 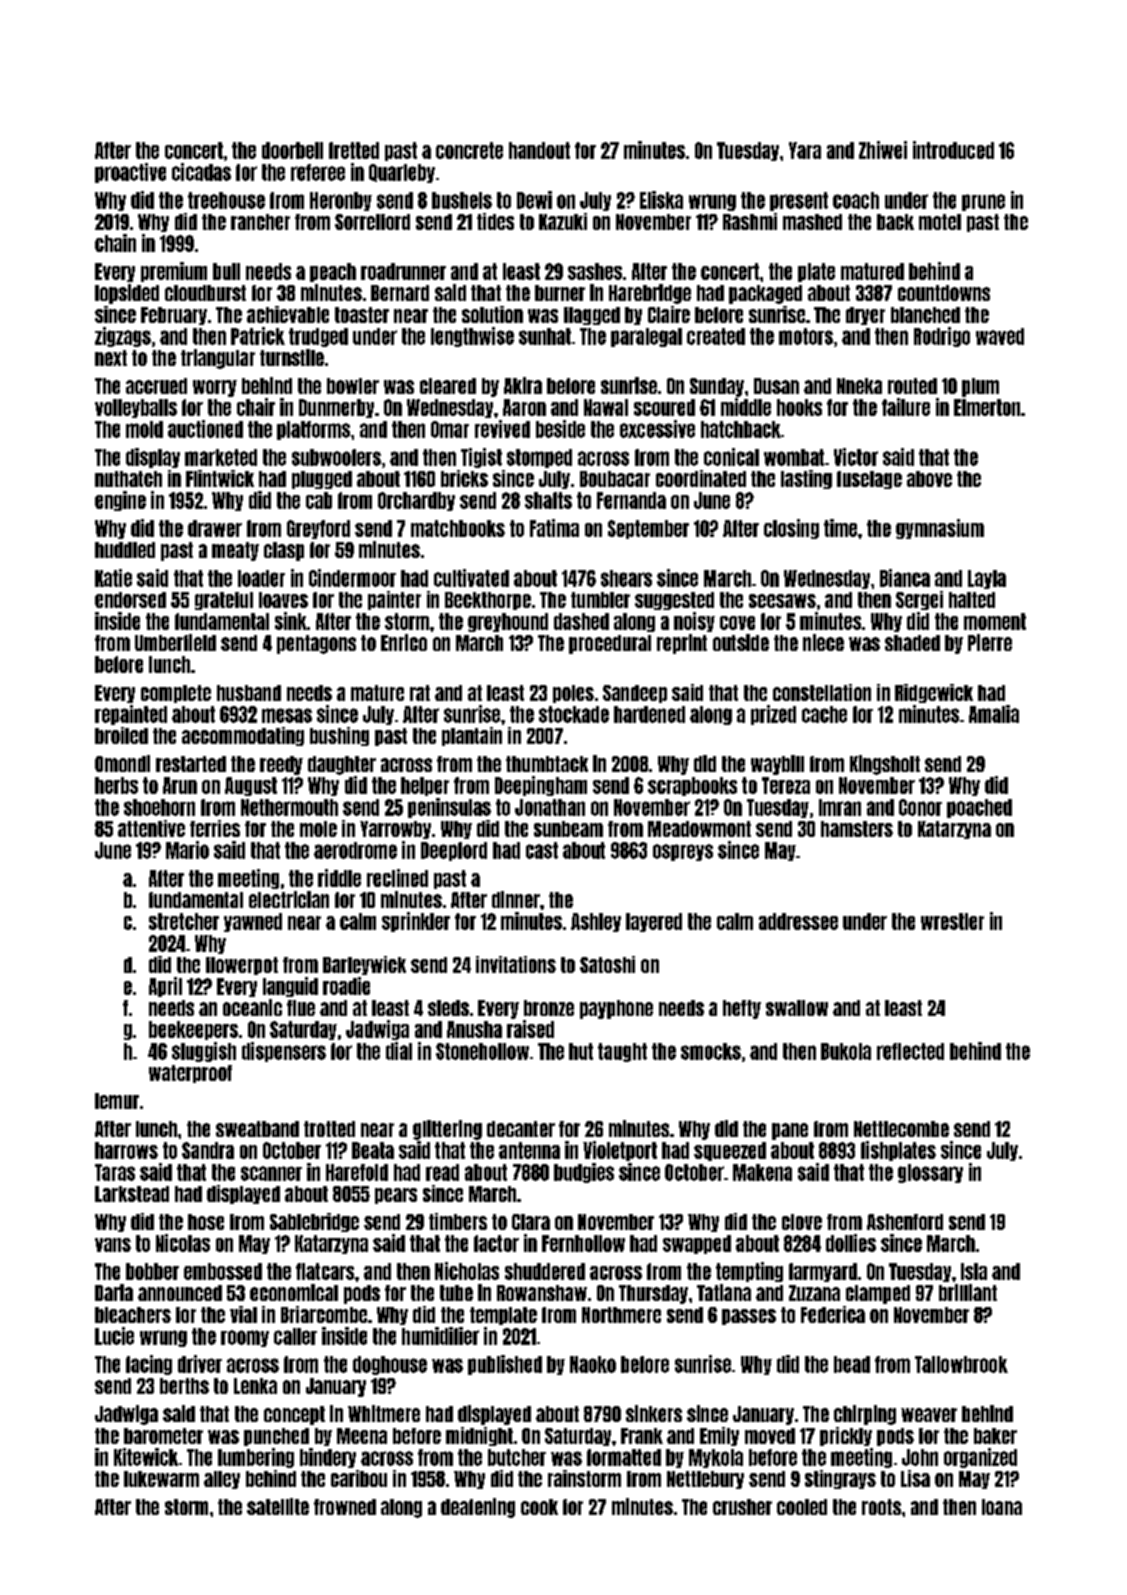 I want to click on Jonathan, so click(x=550, y=807).
